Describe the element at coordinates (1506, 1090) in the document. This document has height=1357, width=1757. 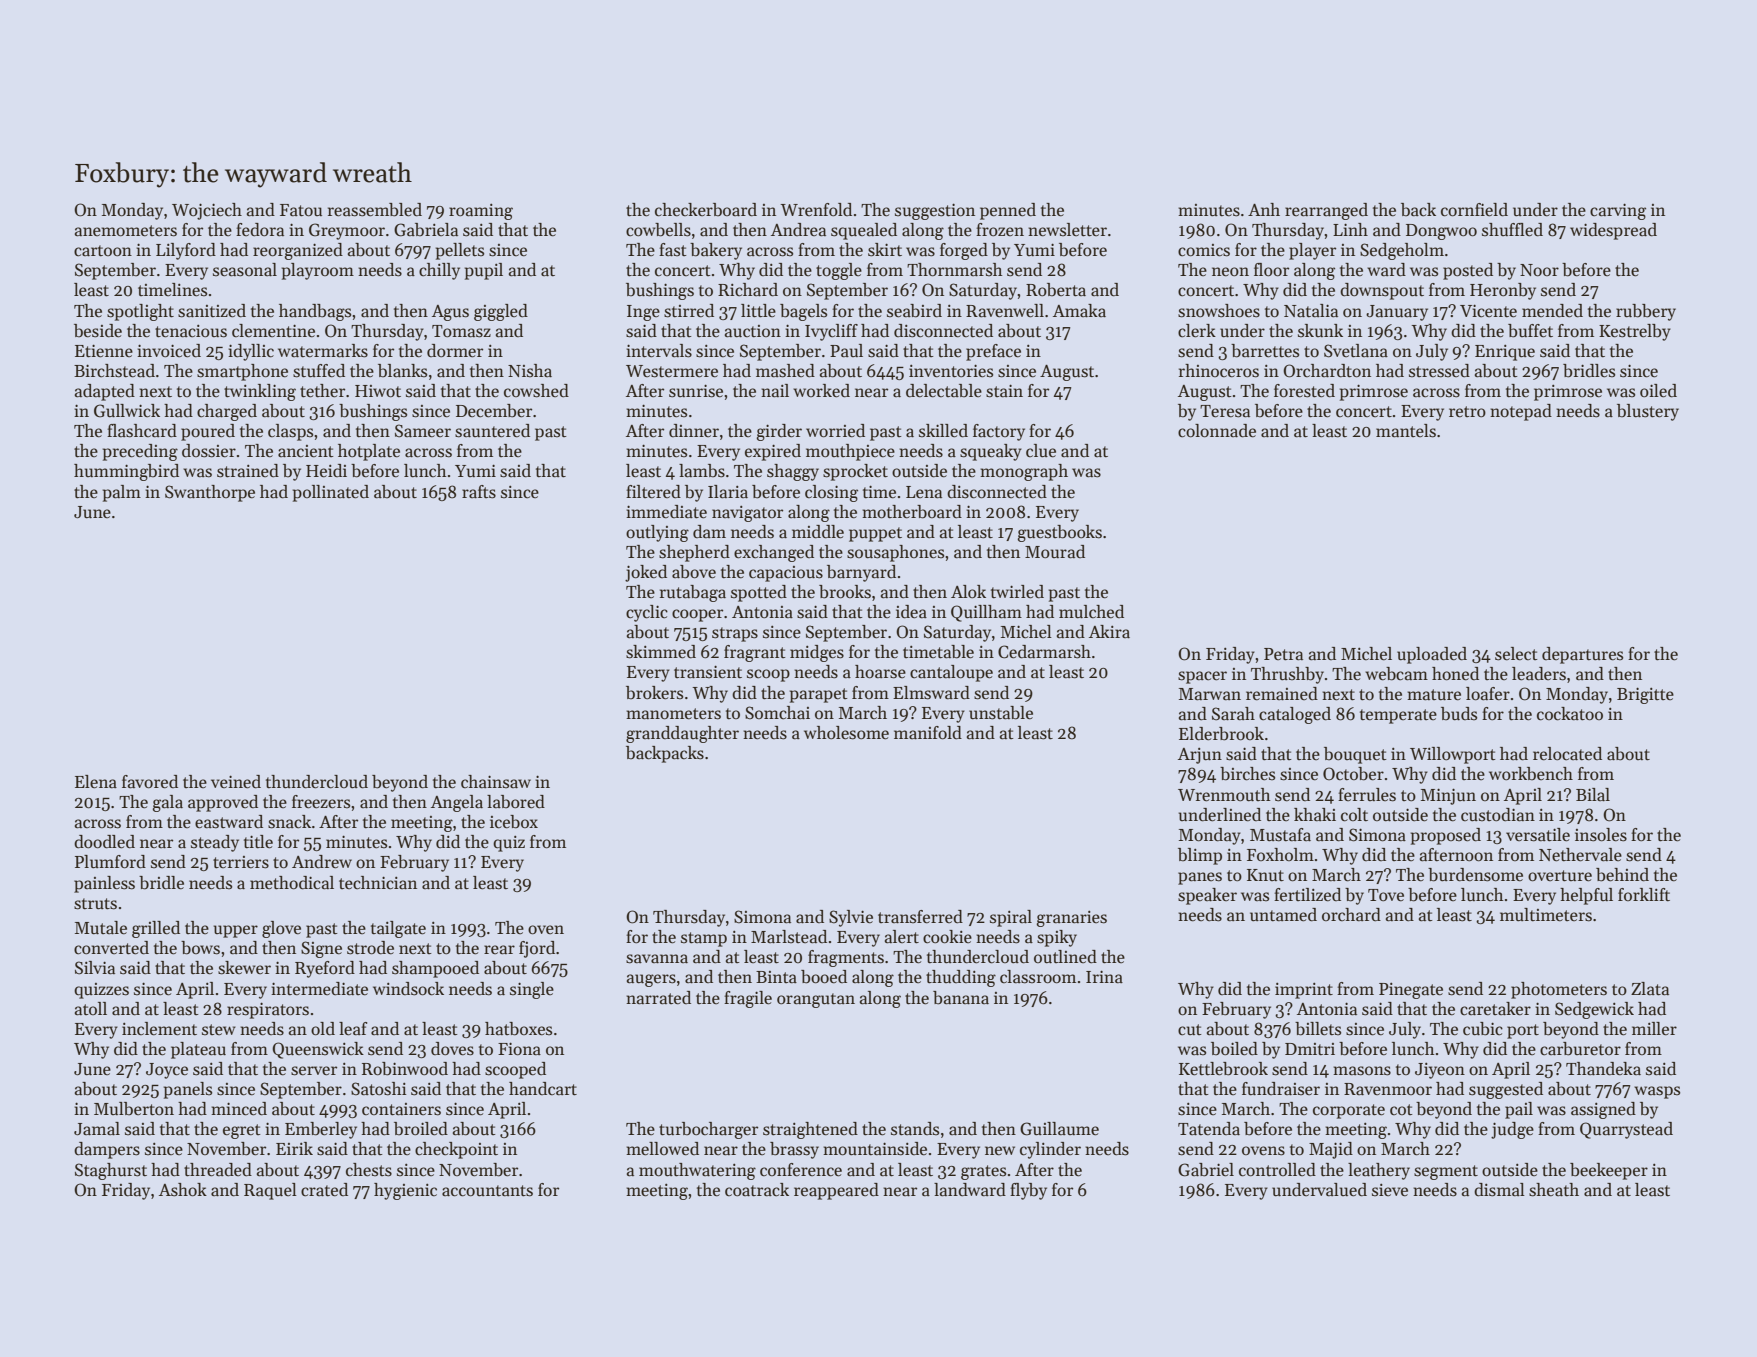
I see `suggested` at that location.
